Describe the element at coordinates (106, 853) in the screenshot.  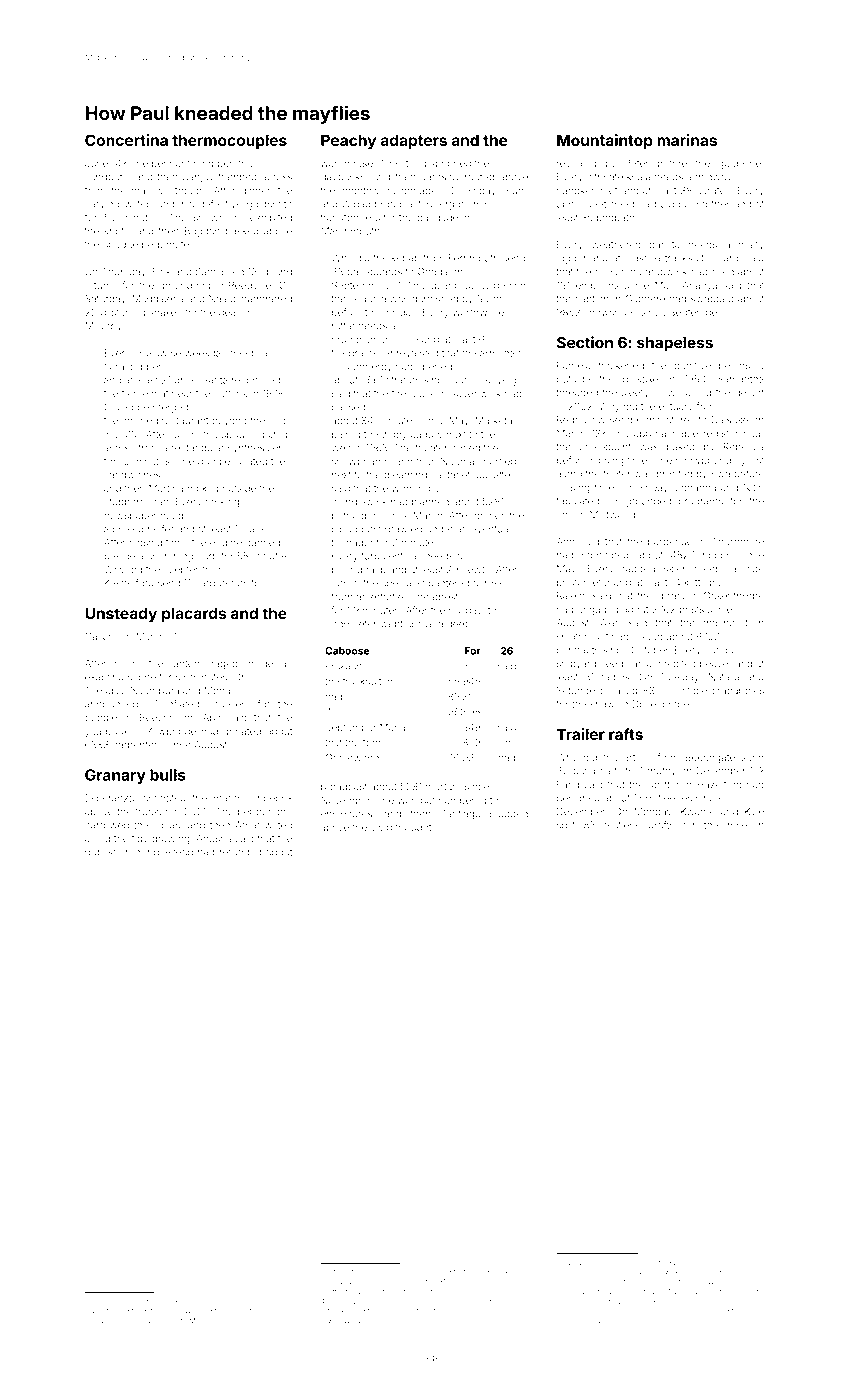
I see `publisher` at that location.
